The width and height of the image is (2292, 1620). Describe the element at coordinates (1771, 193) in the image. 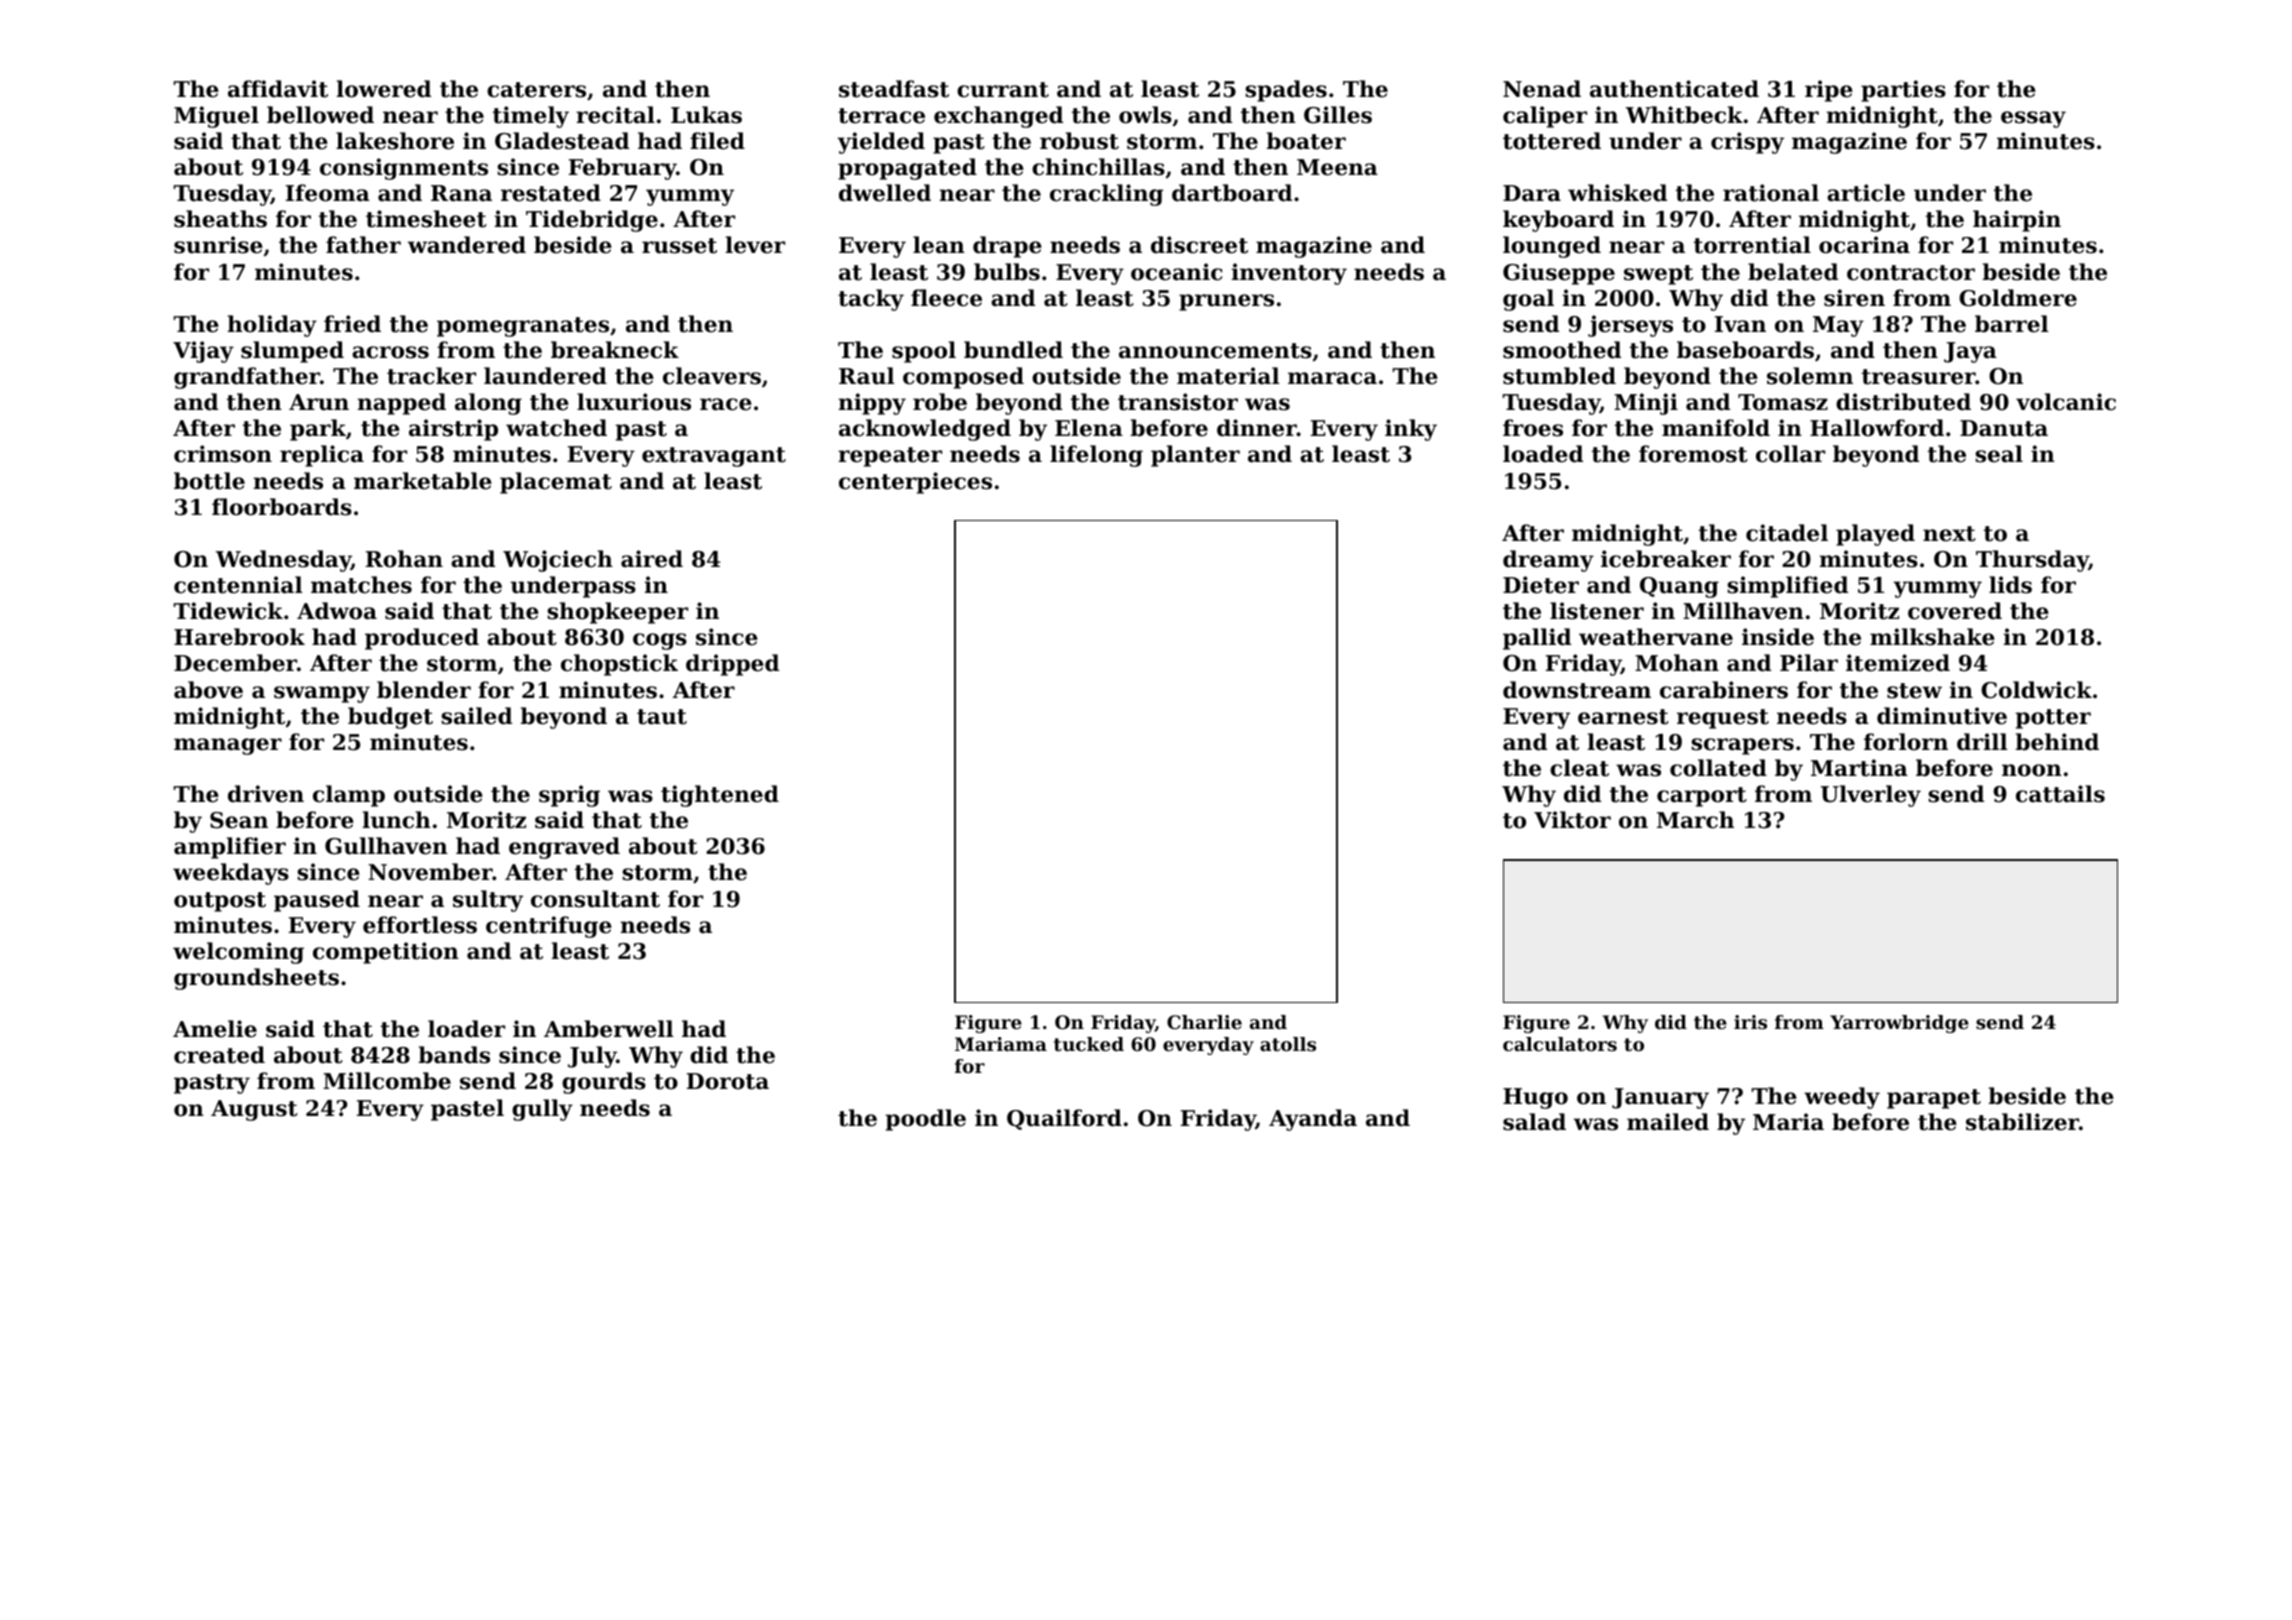

I see `rational` at that location.
